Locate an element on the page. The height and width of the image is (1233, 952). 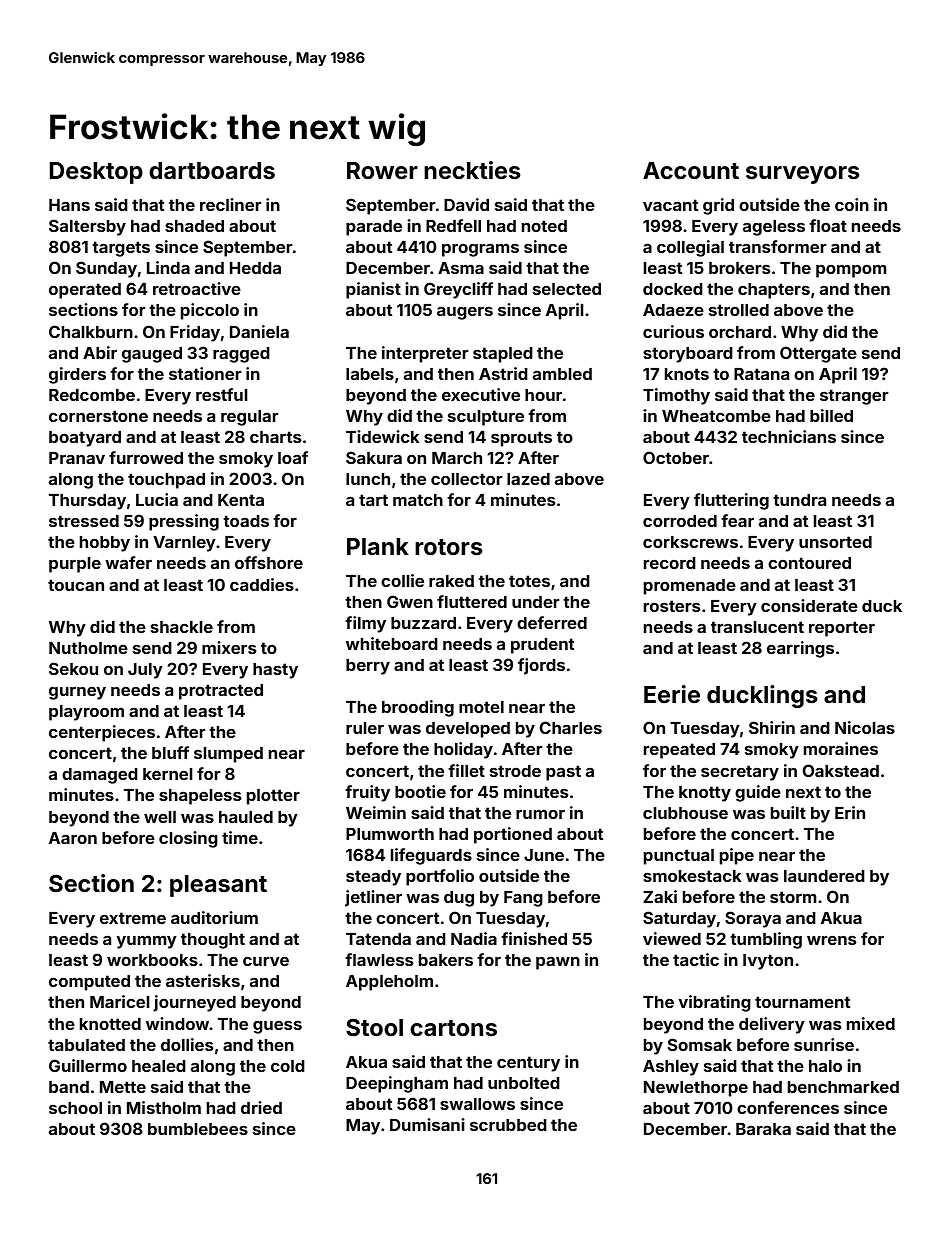
neckties is located at coordinates (472, 170).
